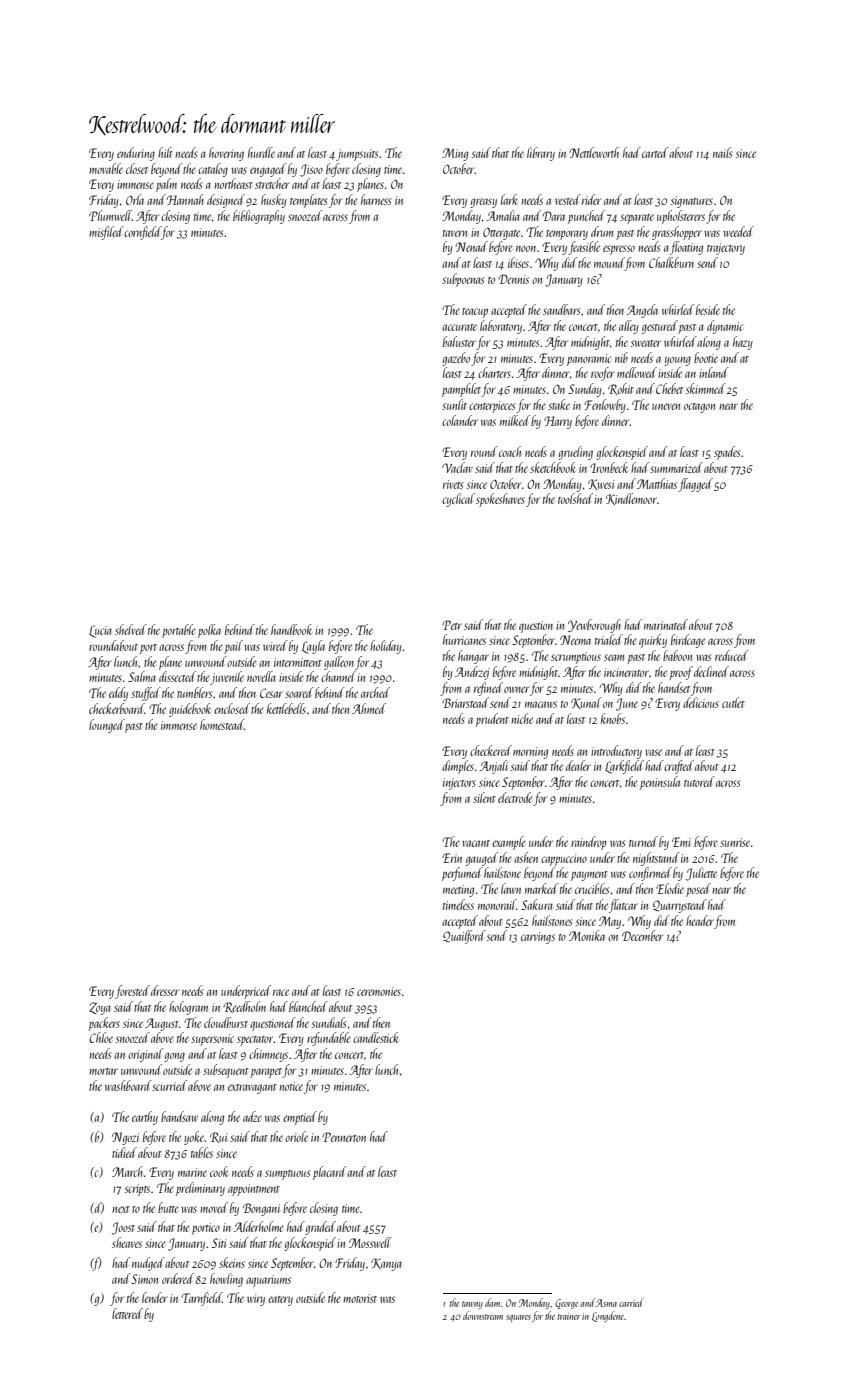 The width and height of the screenshot is (849, 1400). What do you see at coordinates (100, 1008) in the screenshot?
I see `Zoya` at bounding box center [100, 1008].
